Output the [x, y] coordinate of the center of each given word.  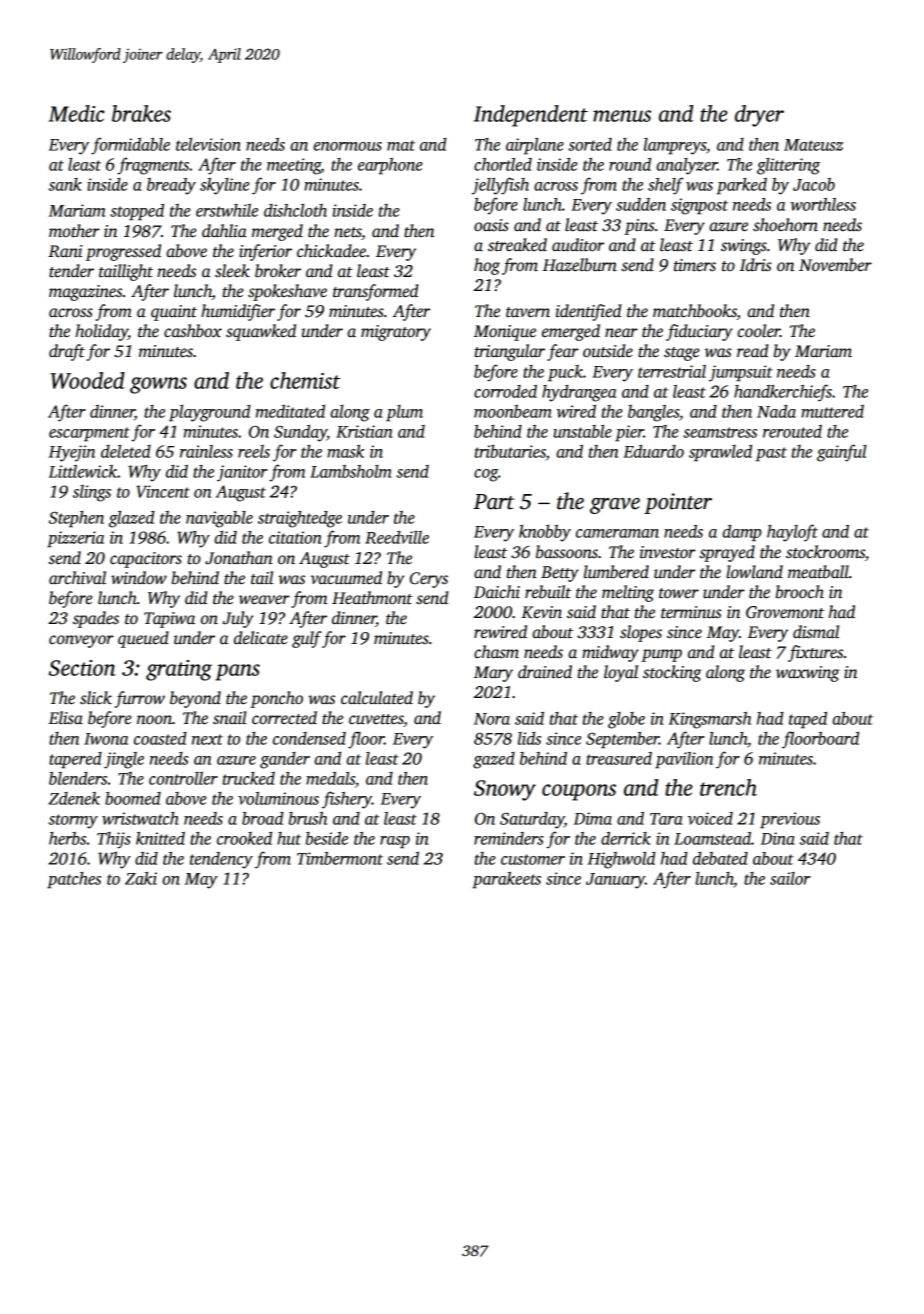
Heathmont [372, 598]
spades [96, 619]
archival [77, 578]
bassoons [567, 552]
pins [639, 227]
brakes [141, 113]
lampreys [675, 146]
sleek [232, 271]
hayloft [792, 533]
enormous [347, 146]
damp [741, 533]
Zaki [141, 878]
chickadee [331, 251]
